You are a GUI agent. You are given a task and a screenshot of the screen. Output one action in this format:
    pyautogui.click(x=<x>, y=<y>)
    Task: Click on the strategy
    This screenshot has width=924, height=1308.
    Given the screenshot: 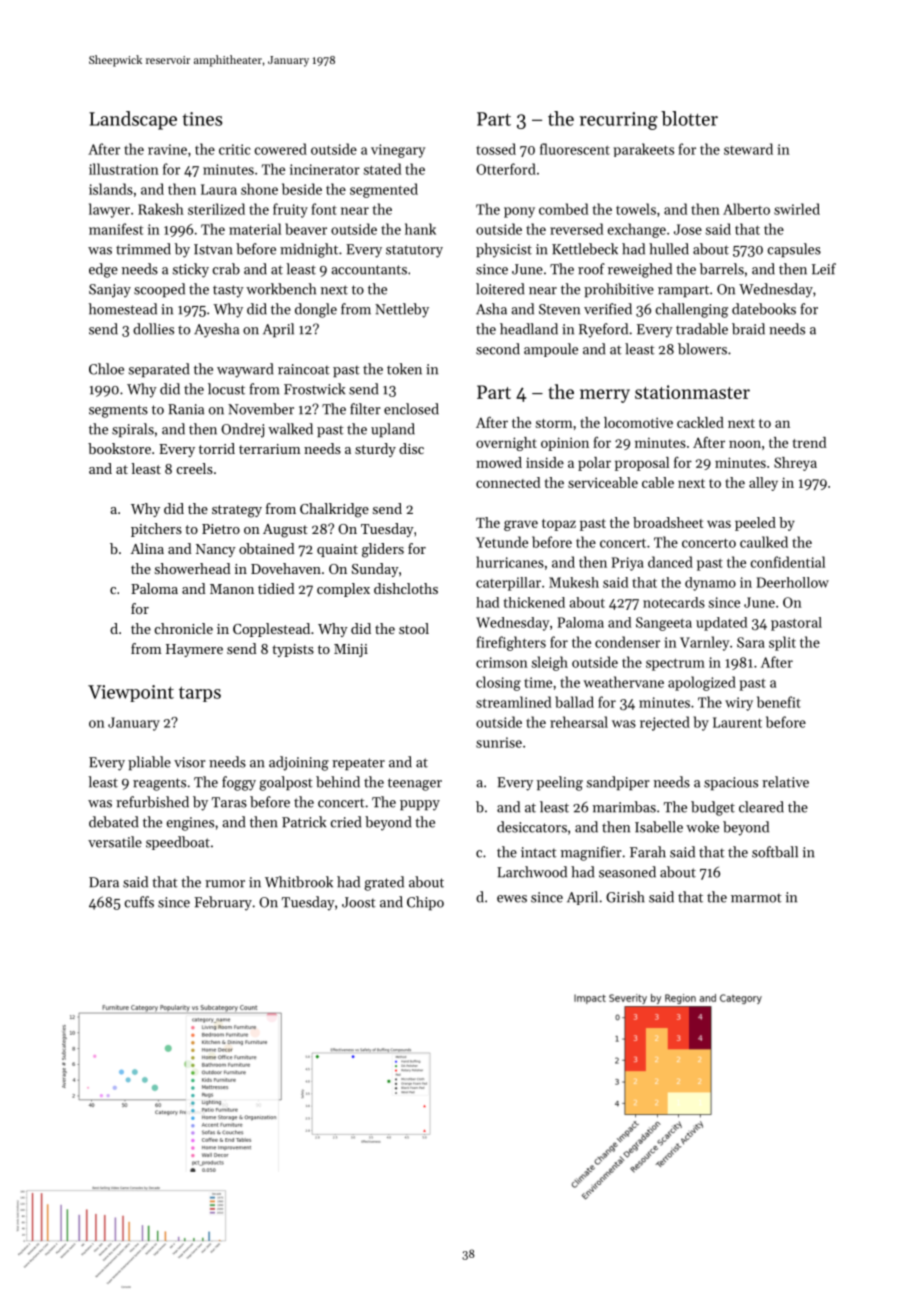 What is the action you would take?
    pyautogui.click(x=237, y=511)
